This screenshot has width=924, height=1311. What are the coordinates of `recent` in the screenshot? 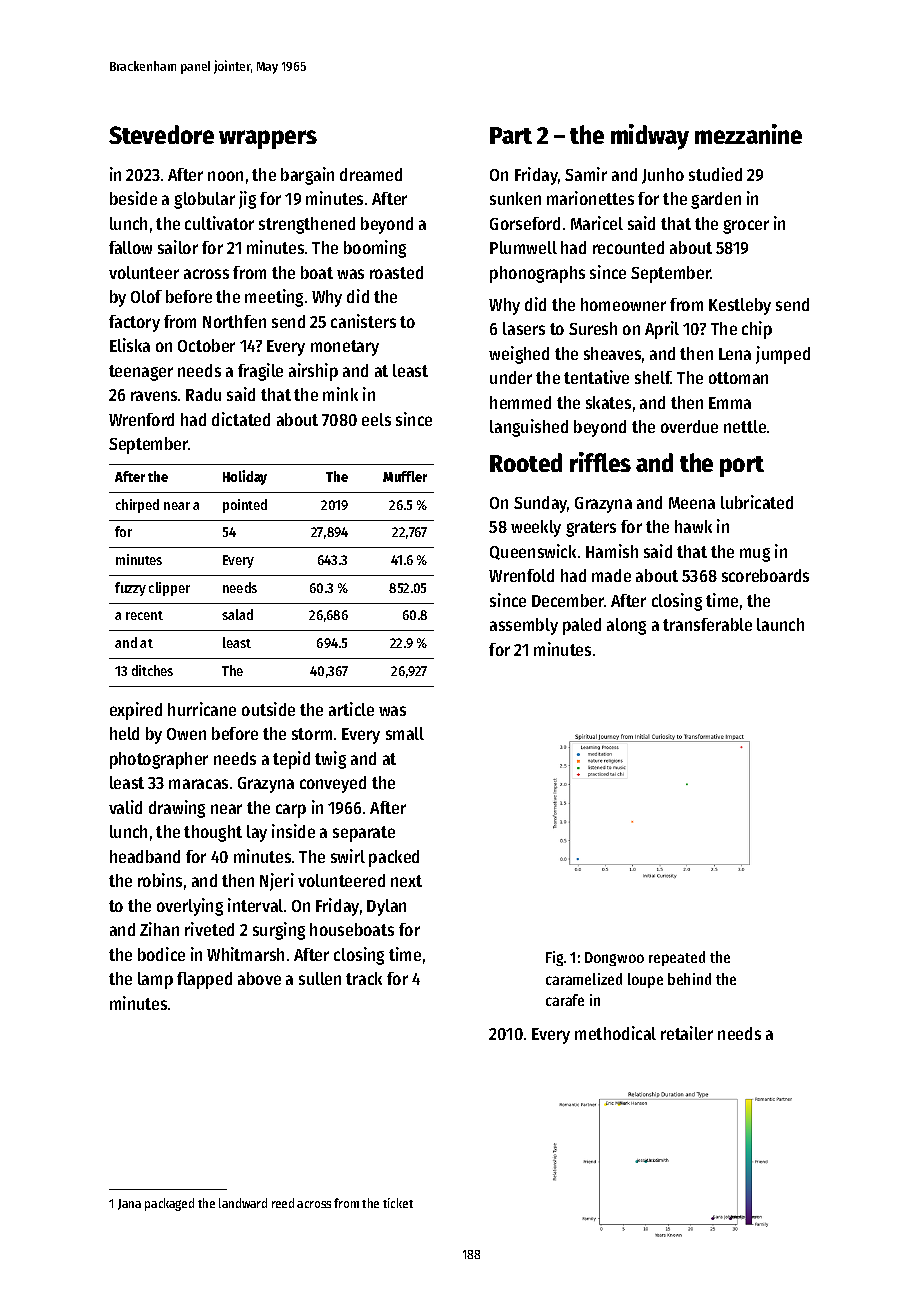 It's located at (144, 615).
